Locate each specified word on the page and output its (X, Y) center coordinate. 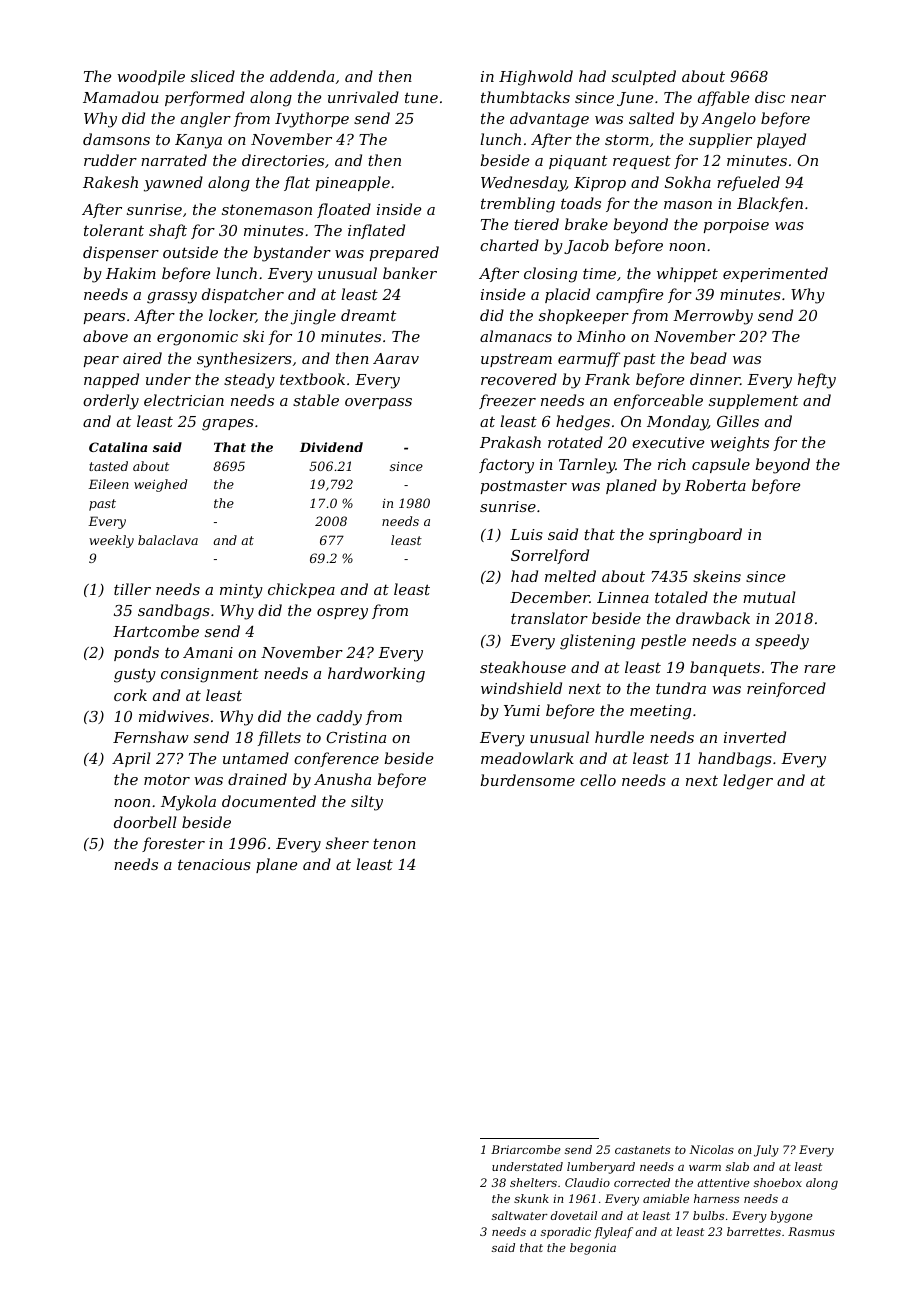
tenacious (214, 864)
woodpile (151, 77)
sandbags (174, 612)
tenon (394, 844)
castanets (642, 1150)
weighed (160, 485)
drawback (713, 618)
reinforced (786, 689)
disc (770, 97)
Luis (526, 534)
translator (549, 618)
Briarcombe (526, 1149)
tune (421, 97)
